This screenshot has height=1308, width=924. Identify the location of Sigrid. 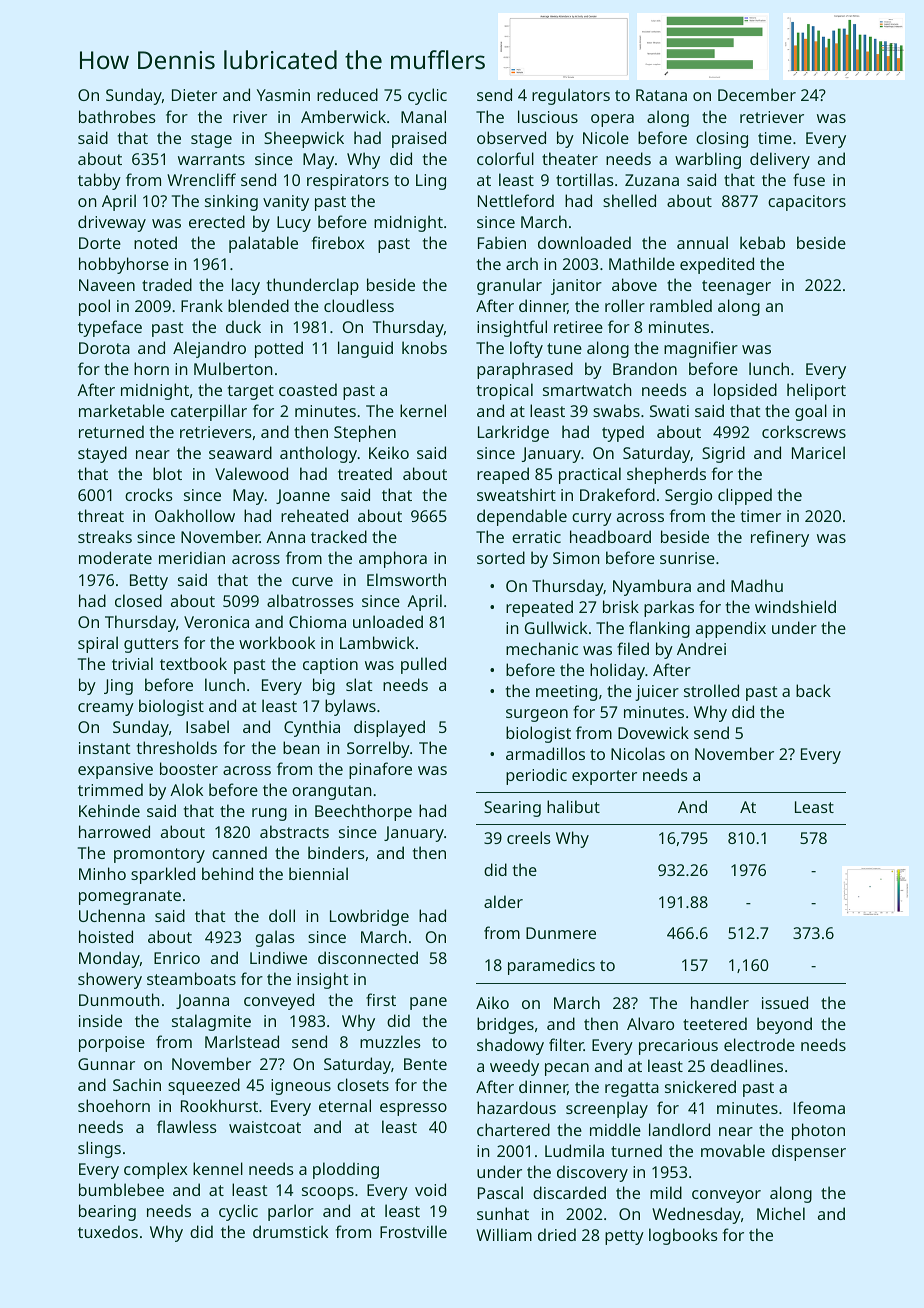
(723, 454).
